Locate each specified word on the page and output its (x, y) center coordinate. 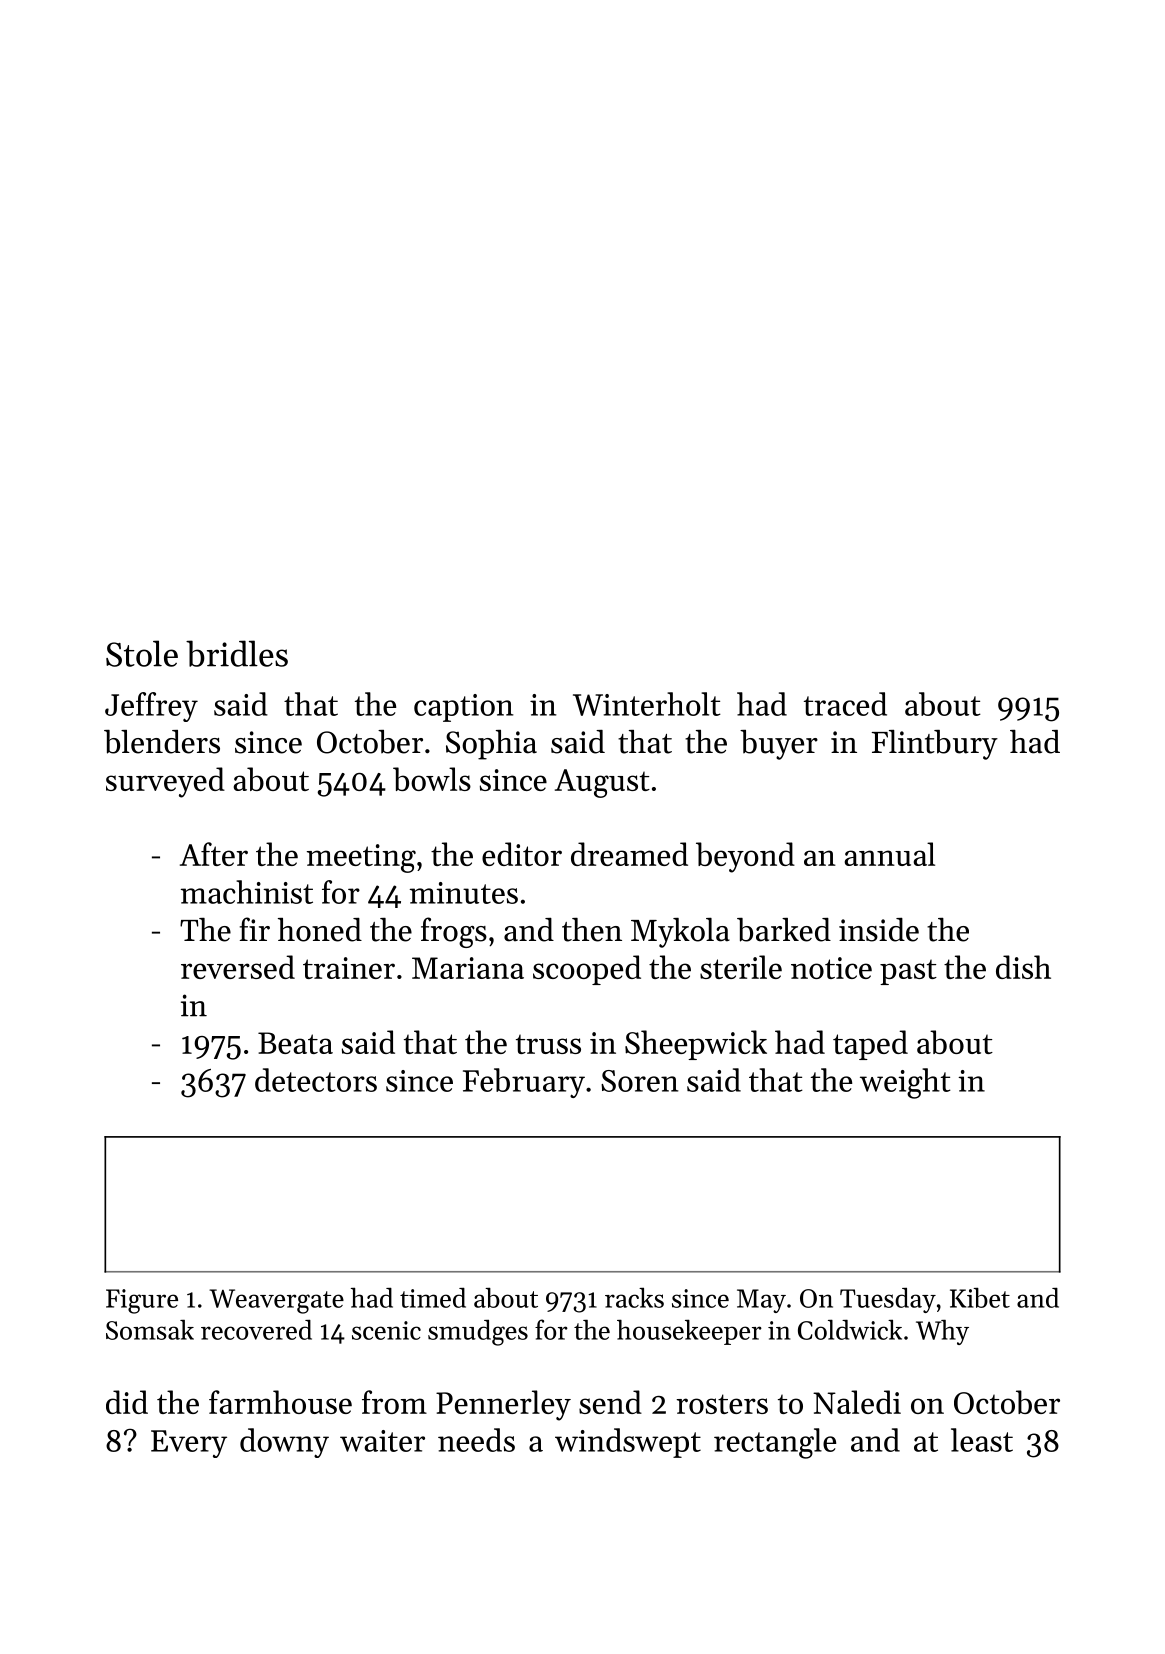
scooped (587, 970)
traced (845, 704)
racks (634, 1298)
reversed (238, 967)
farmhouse (280, 1402)
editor (522, 854)
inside (879, 930)
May (761, 1301)
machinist (247, 892)
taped (870, 1045)
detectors (316, 1080)
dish (1023, 967)
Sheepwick (696, 1045)
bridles (237, 653)
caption (464, 708)
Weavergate (276, 1301)
